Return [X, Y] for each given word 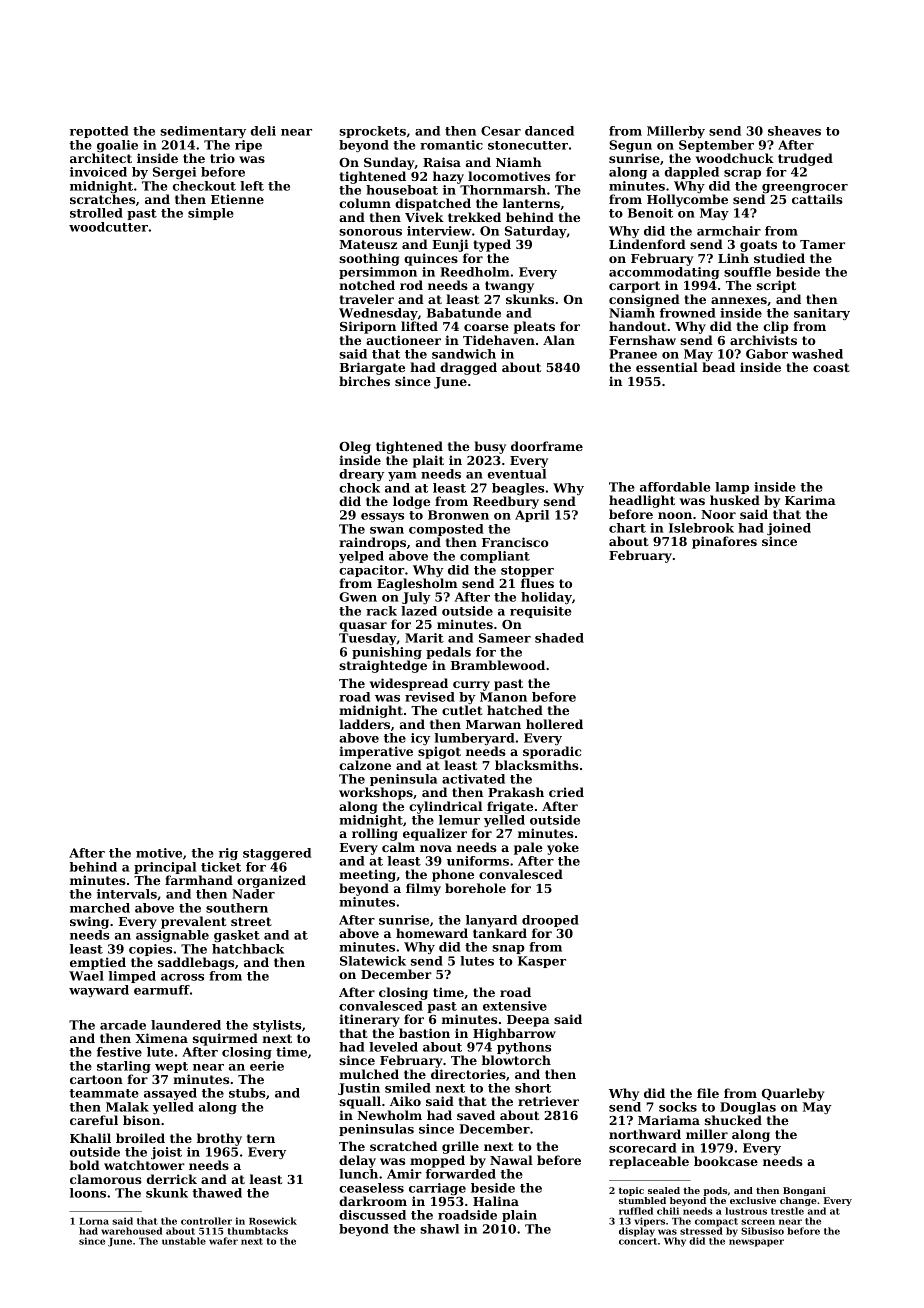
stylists [277, 1026]
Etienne [237, 199]
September [716, 146]
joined [789, 529]
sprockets [372, 132]
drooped [550, 921]
